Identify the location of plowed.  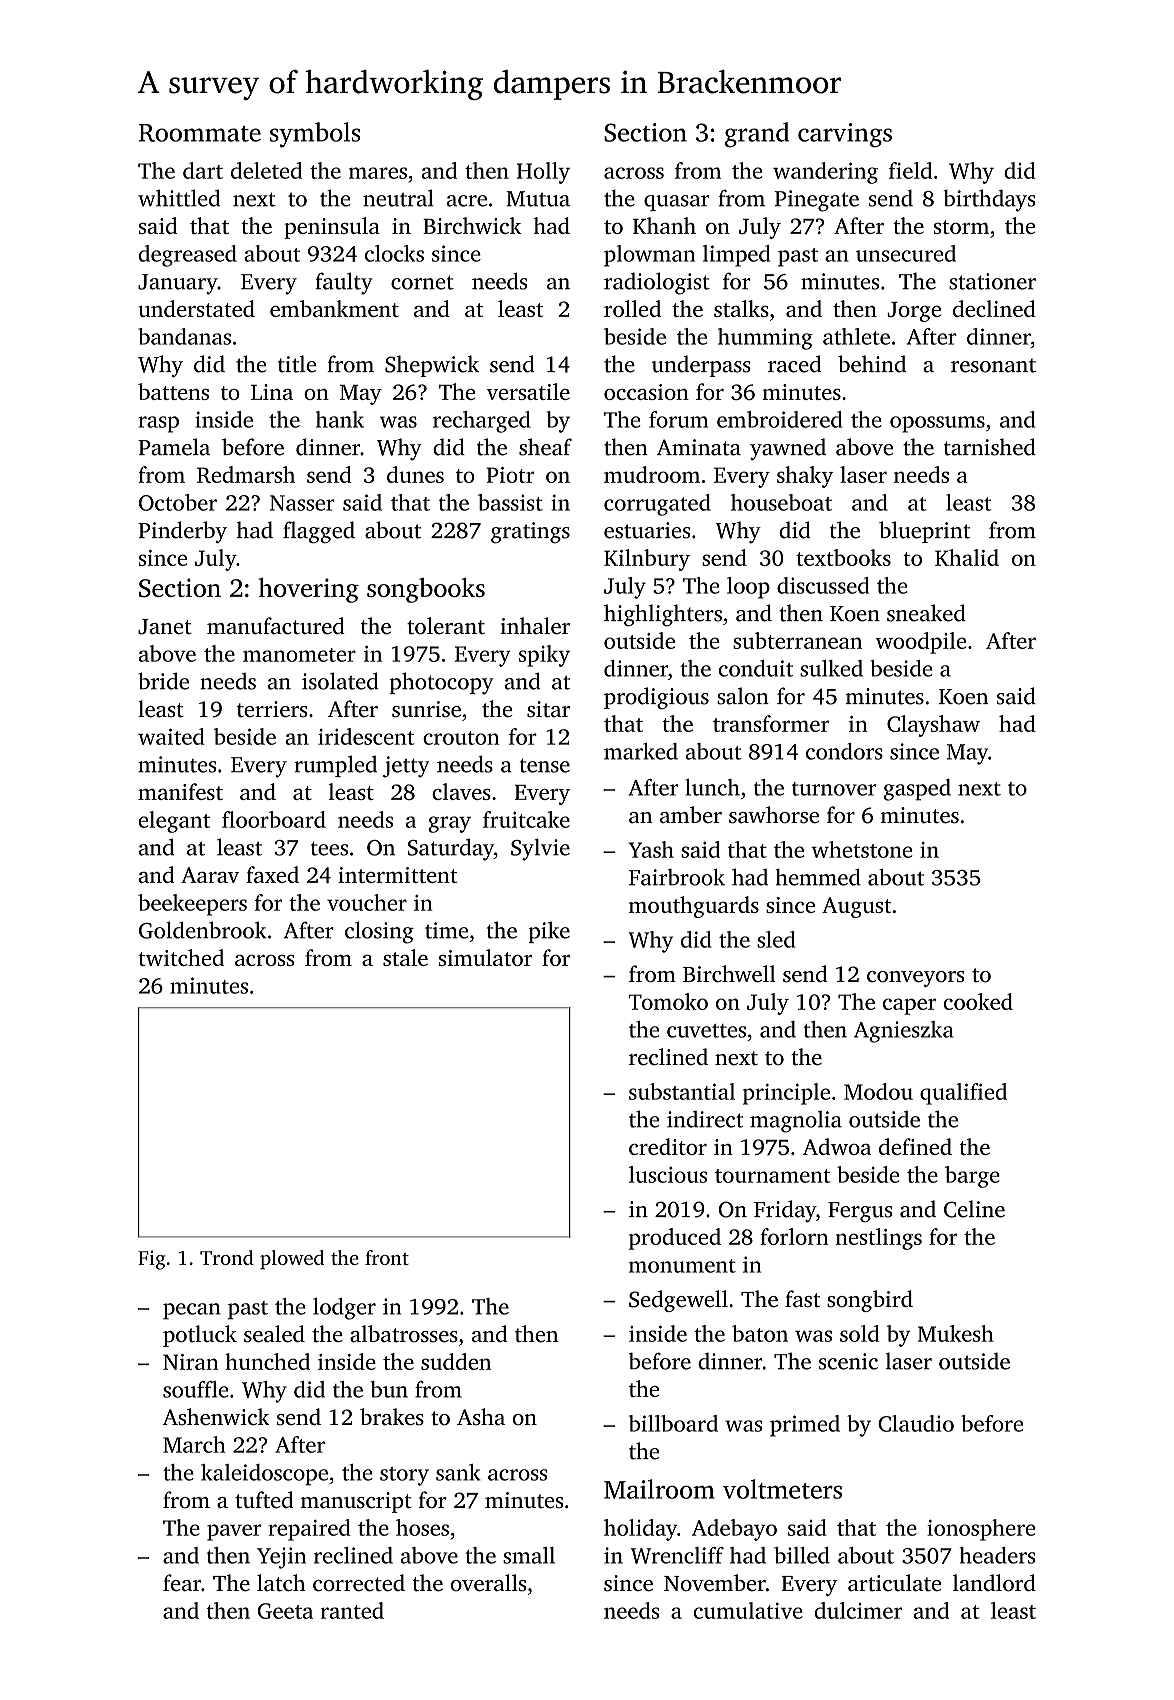
(292, 1260).
